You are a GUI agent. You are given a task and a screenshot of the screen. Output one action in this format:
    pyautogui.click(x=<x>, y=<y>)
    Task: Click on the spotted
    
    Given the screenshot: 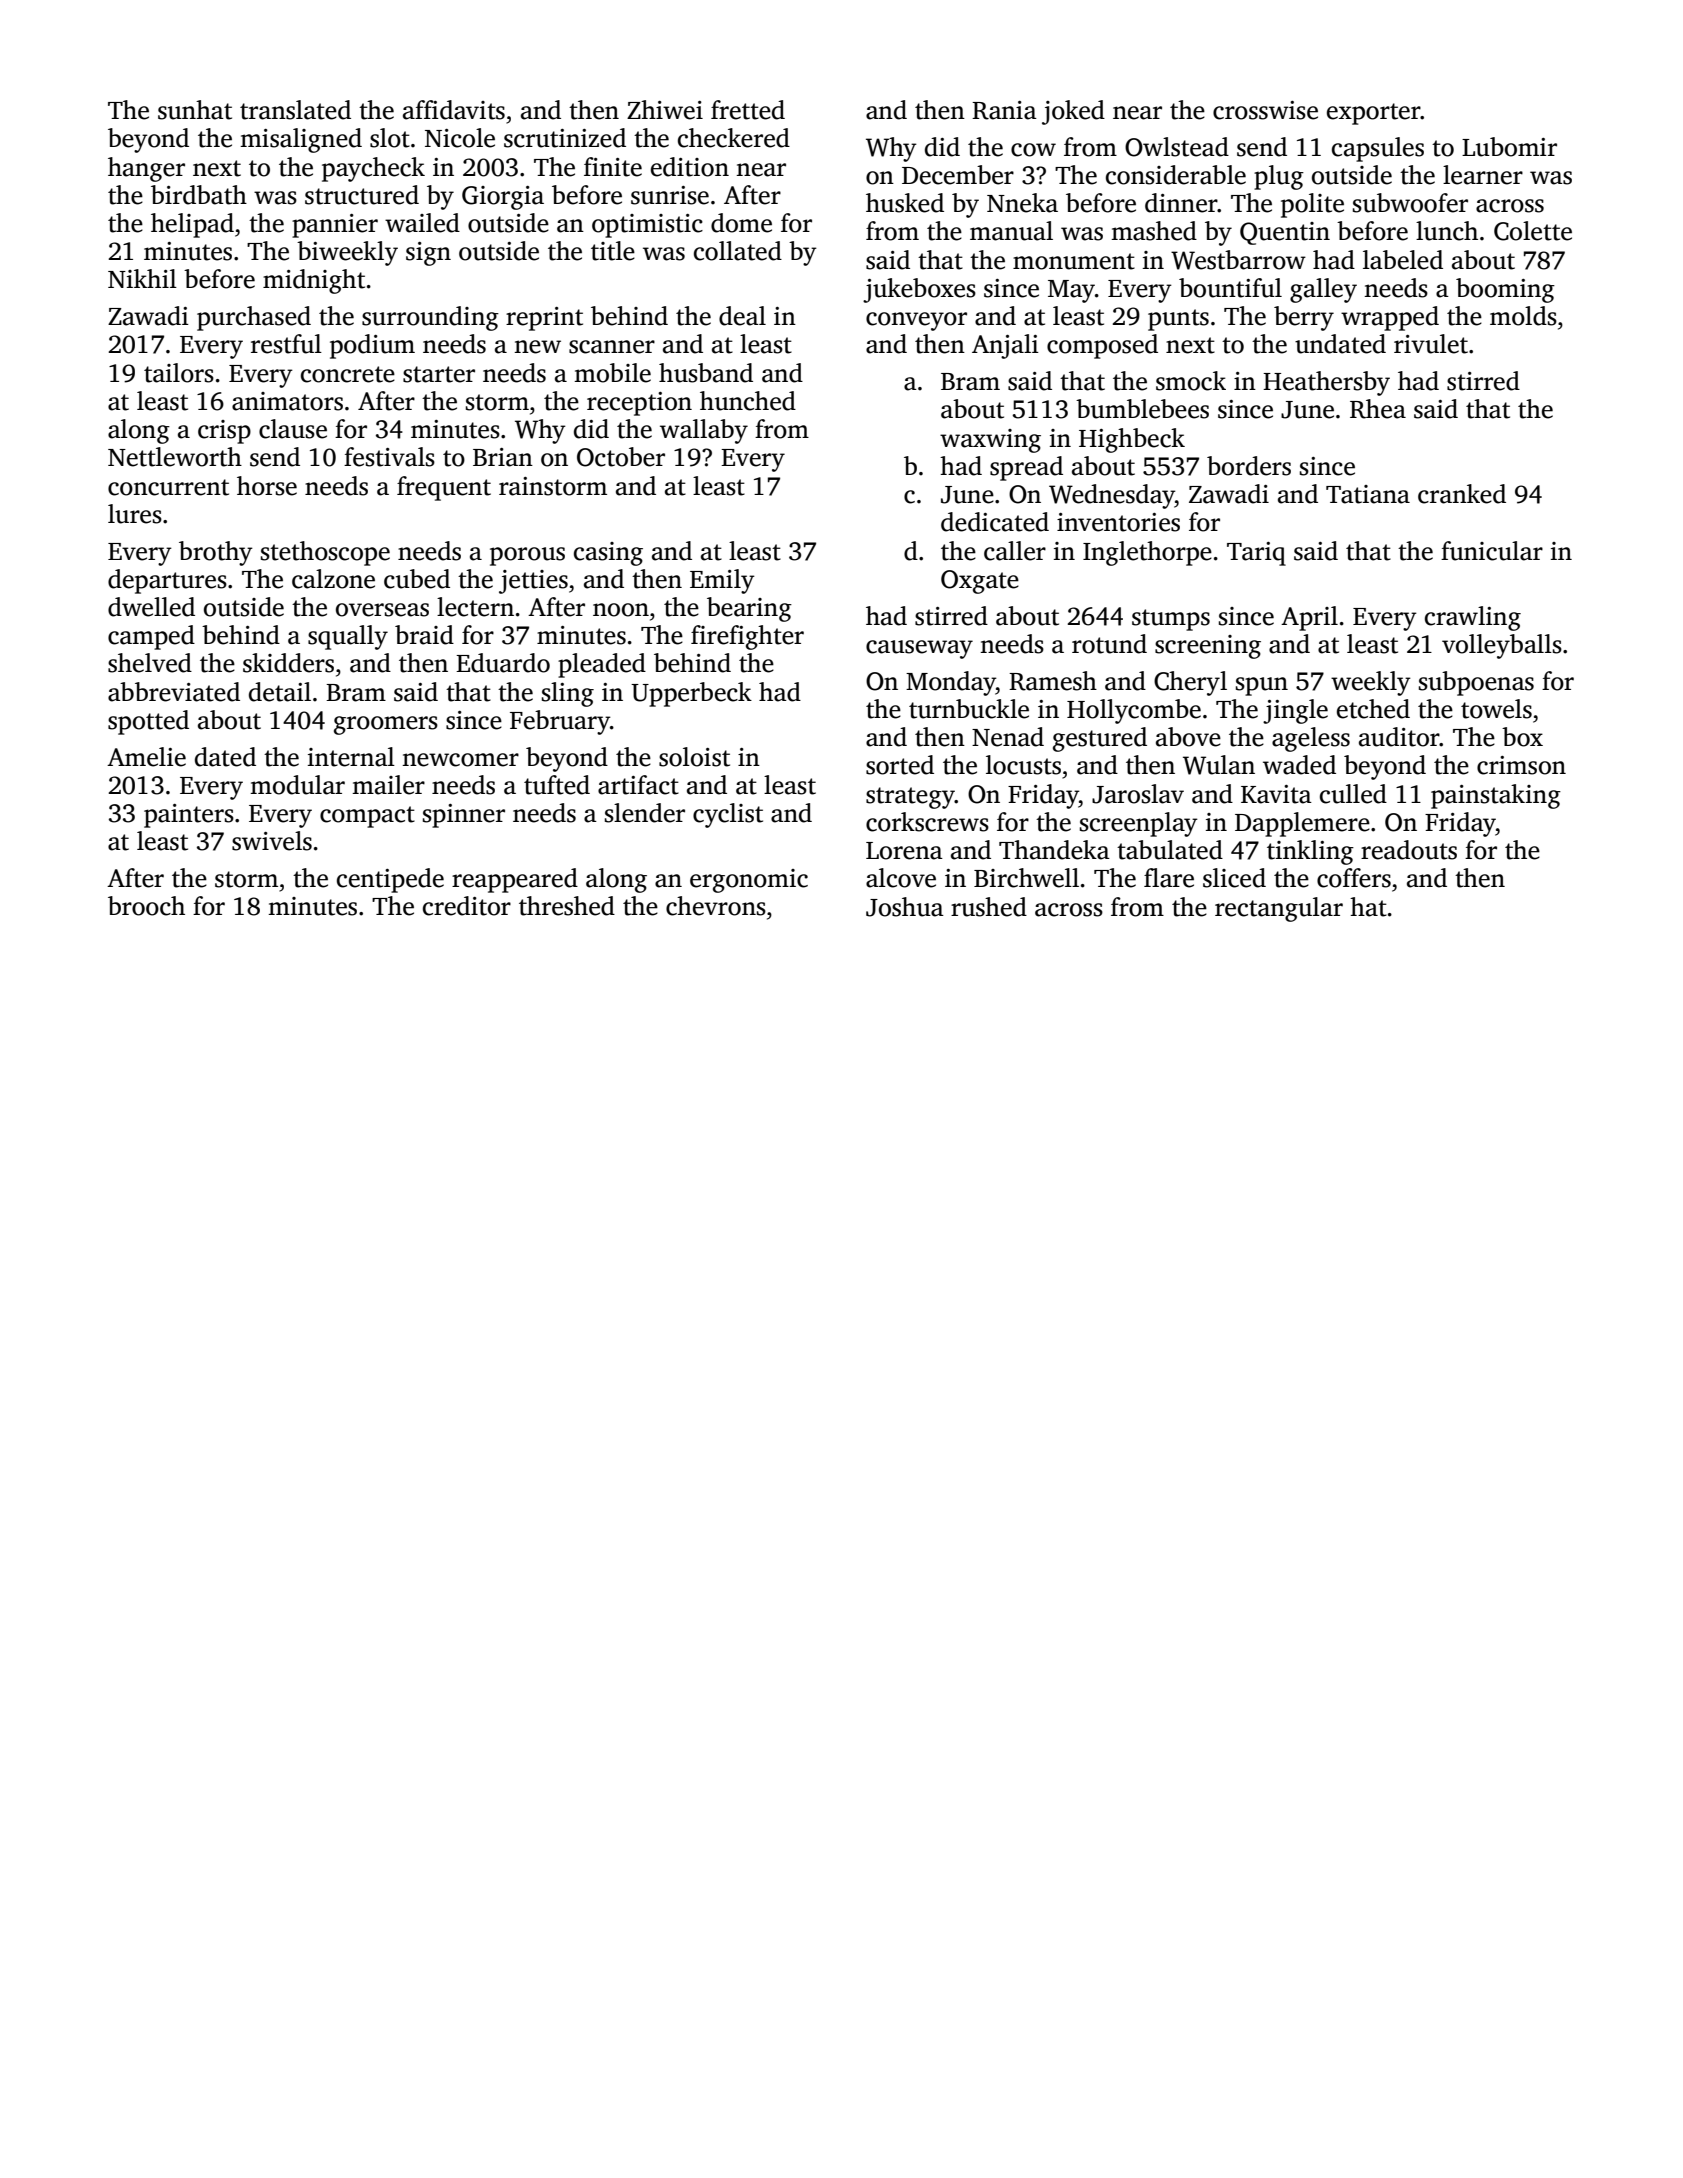 What is the action you would take?
    pyautogui.click(x=148, y=722)
